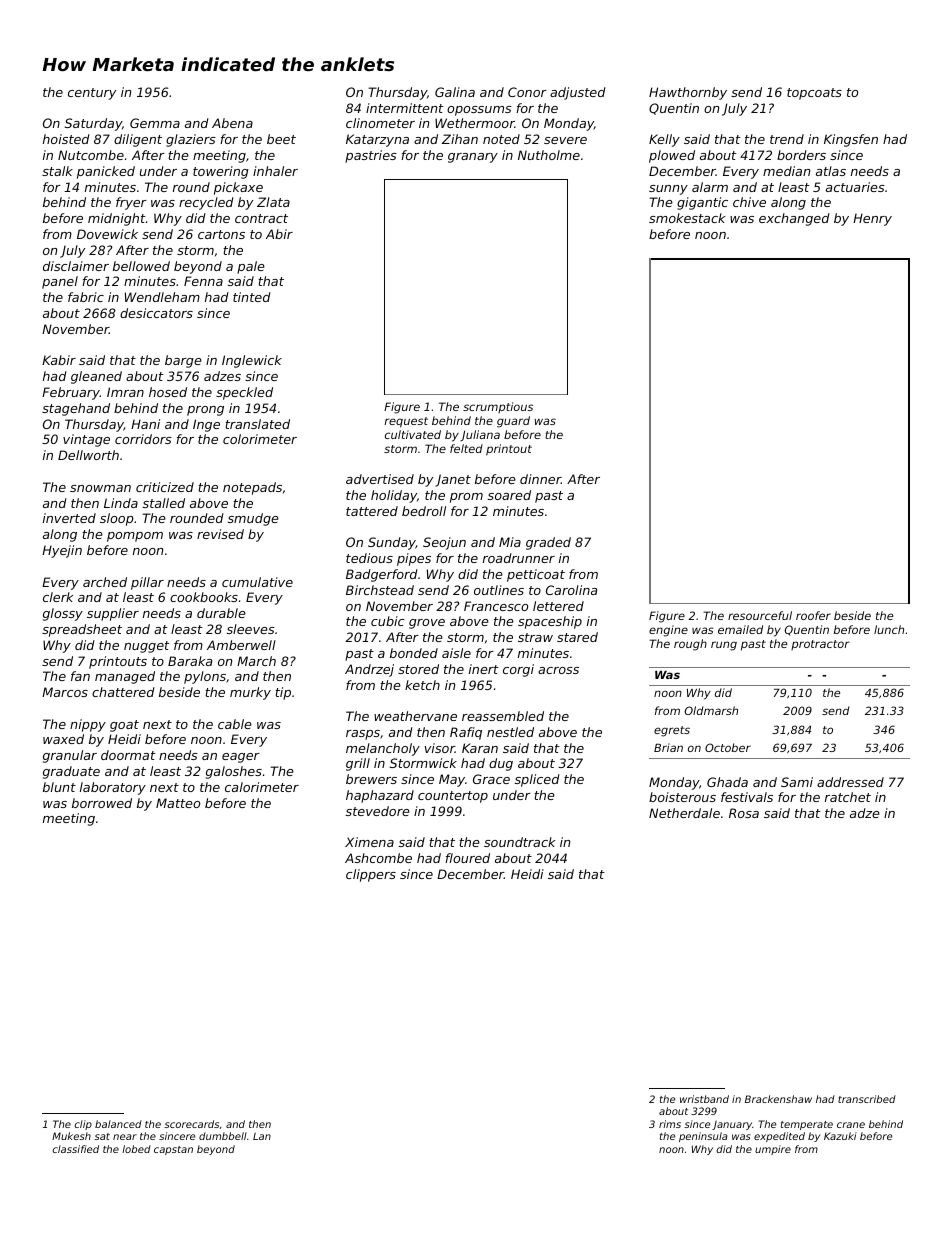 The width and height of the screenshot is (952, 1233). Describe the element at coordinates (86, 297) in the screenshot. I see `fabric` at that location.
